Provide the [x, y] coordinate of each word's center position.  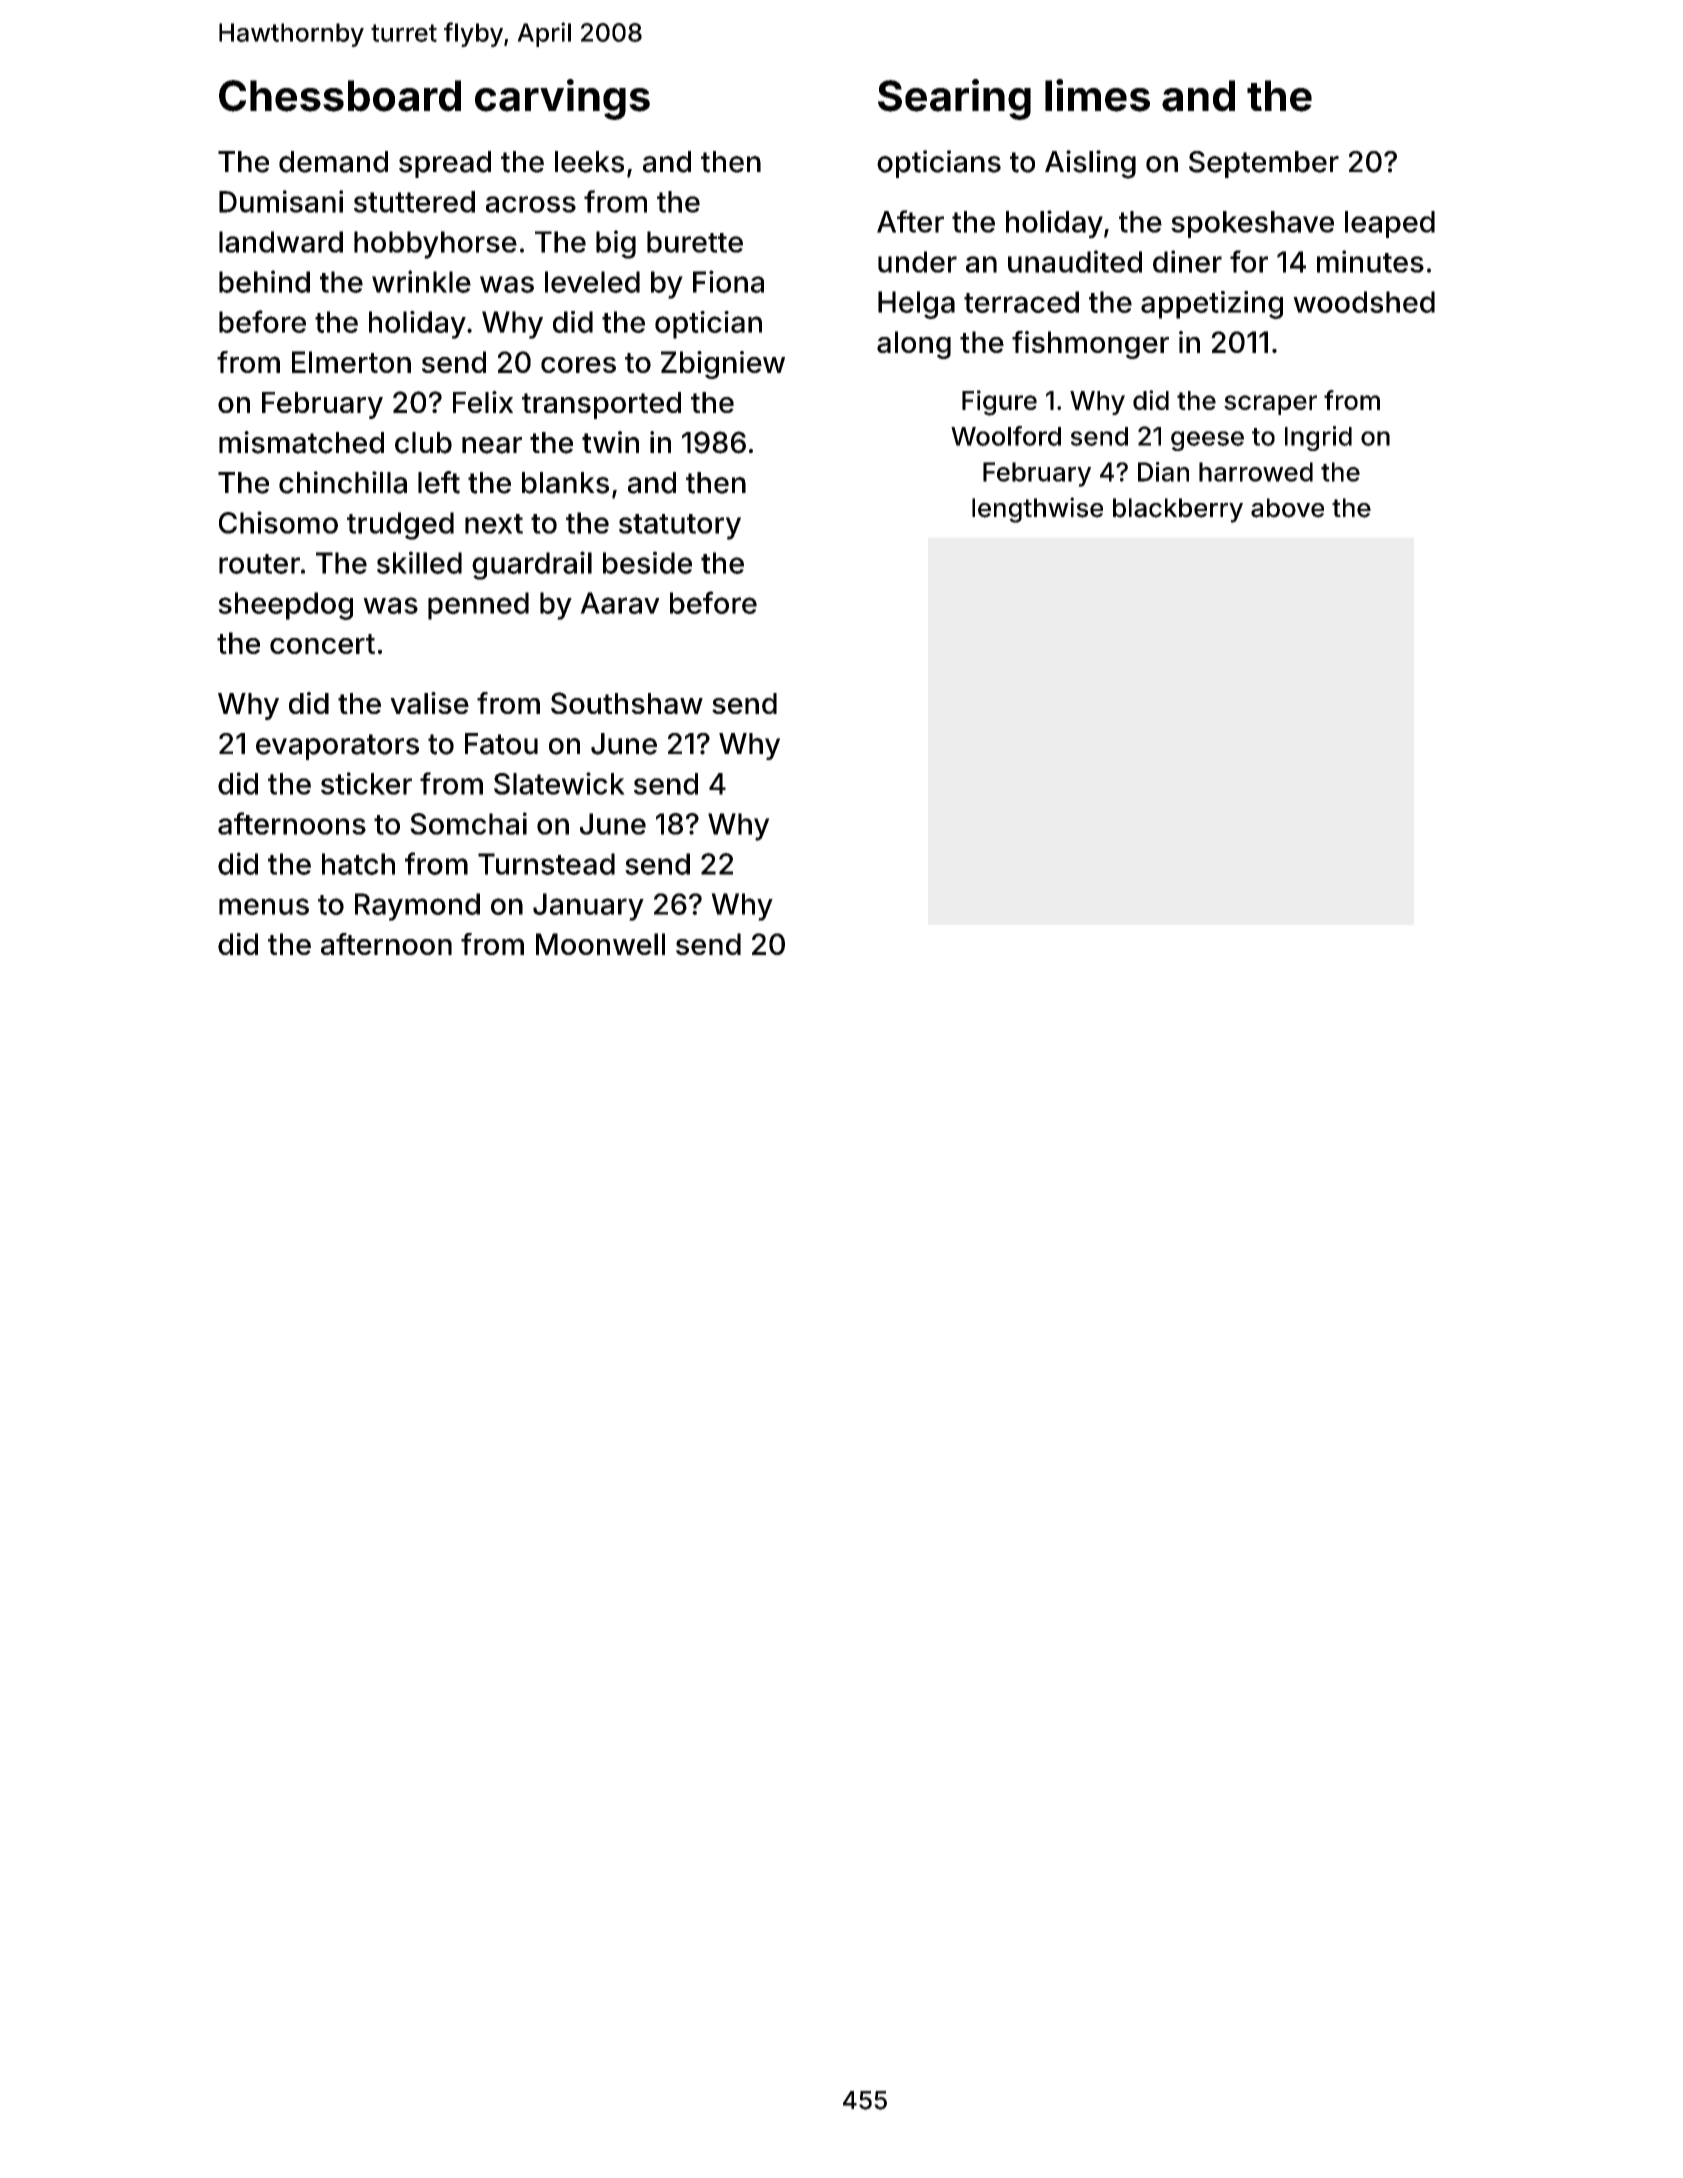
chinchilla [343, 482]
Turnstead [546, 864]
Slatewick [559, 783]
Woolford [1006, 436]
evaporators [337, 747]
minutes [1370, 261]
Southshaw [627, 703]
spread [445, 164]
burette [695, 242]
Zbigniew [723, 365]
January [588, 907]
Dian [1163, 472]
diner [1187, 261]
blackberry [1178, 510]
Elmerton [351, 362]
